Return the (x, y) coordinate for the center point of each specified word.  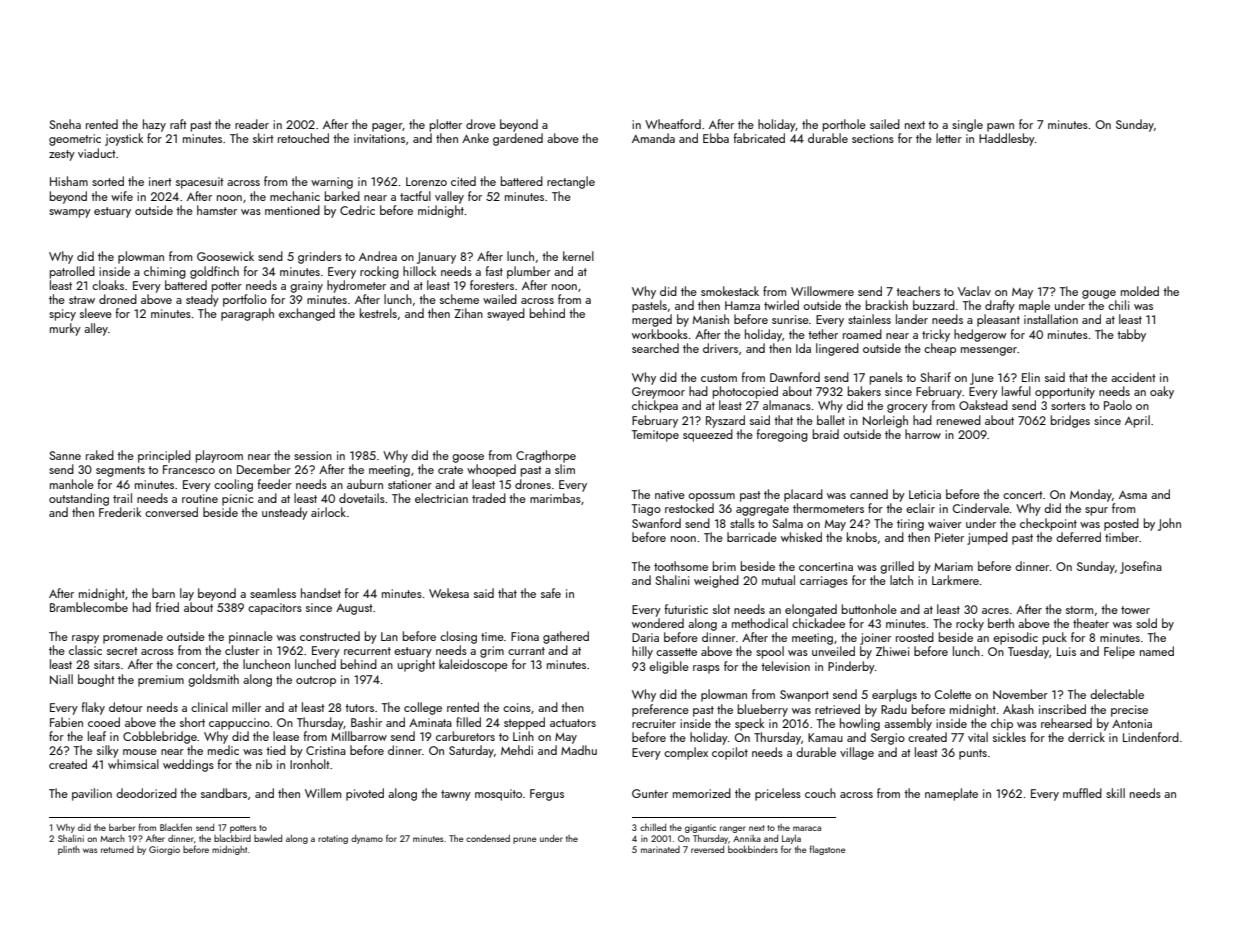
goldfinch (214, 272)
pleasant (998, 320)
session (313, 455)
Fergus (547, 795)
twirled (781, 305)
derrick (1086, 737)
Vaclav (974, 291)
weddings (188, 765)
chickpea (655, 406)
